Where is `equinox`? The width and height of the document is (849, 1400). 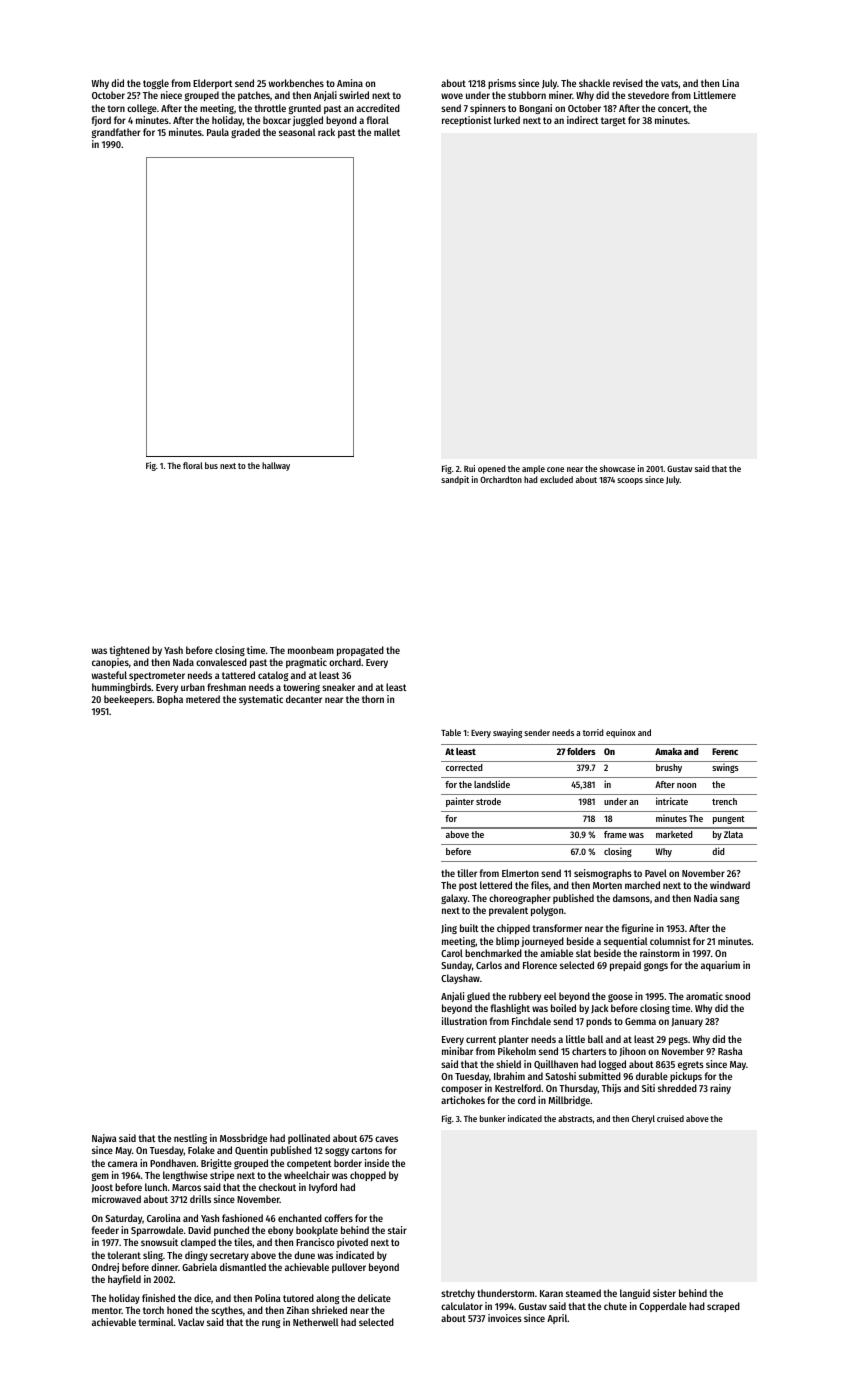
equinox is located at coordinates (621, 733).
